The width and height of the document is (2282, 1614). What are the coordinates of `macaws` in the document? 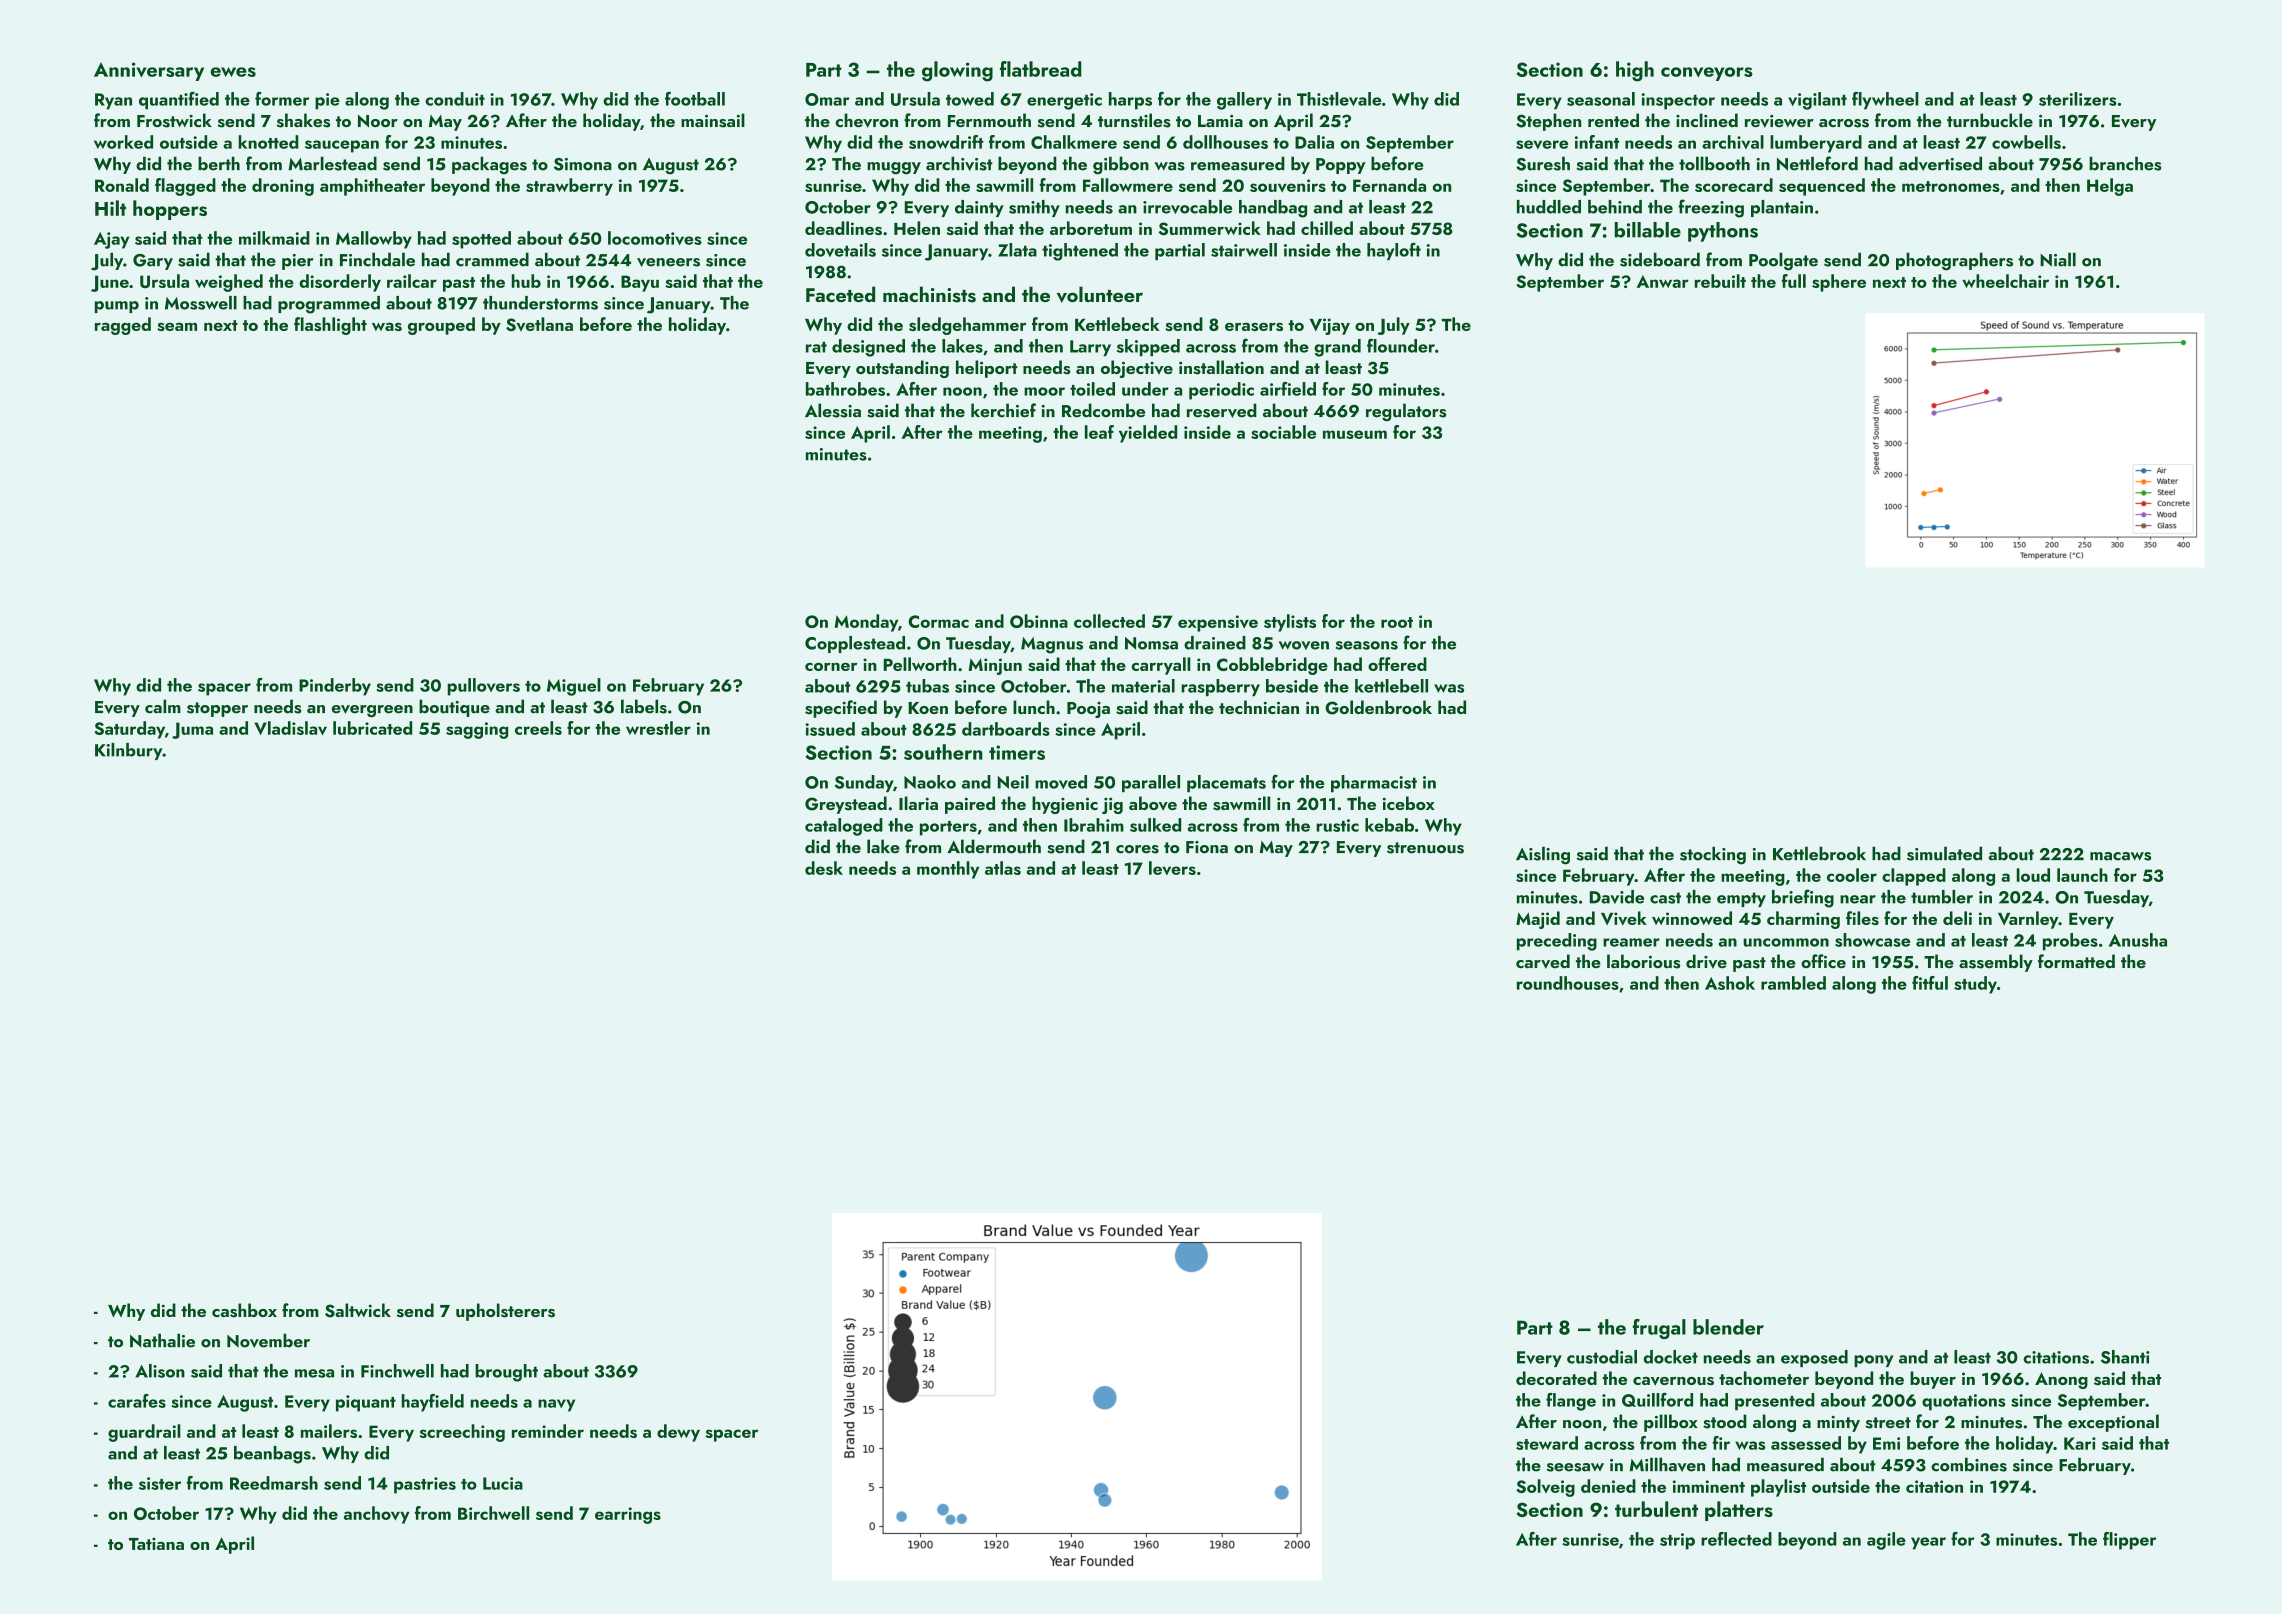 It's located at (2120, 856).
